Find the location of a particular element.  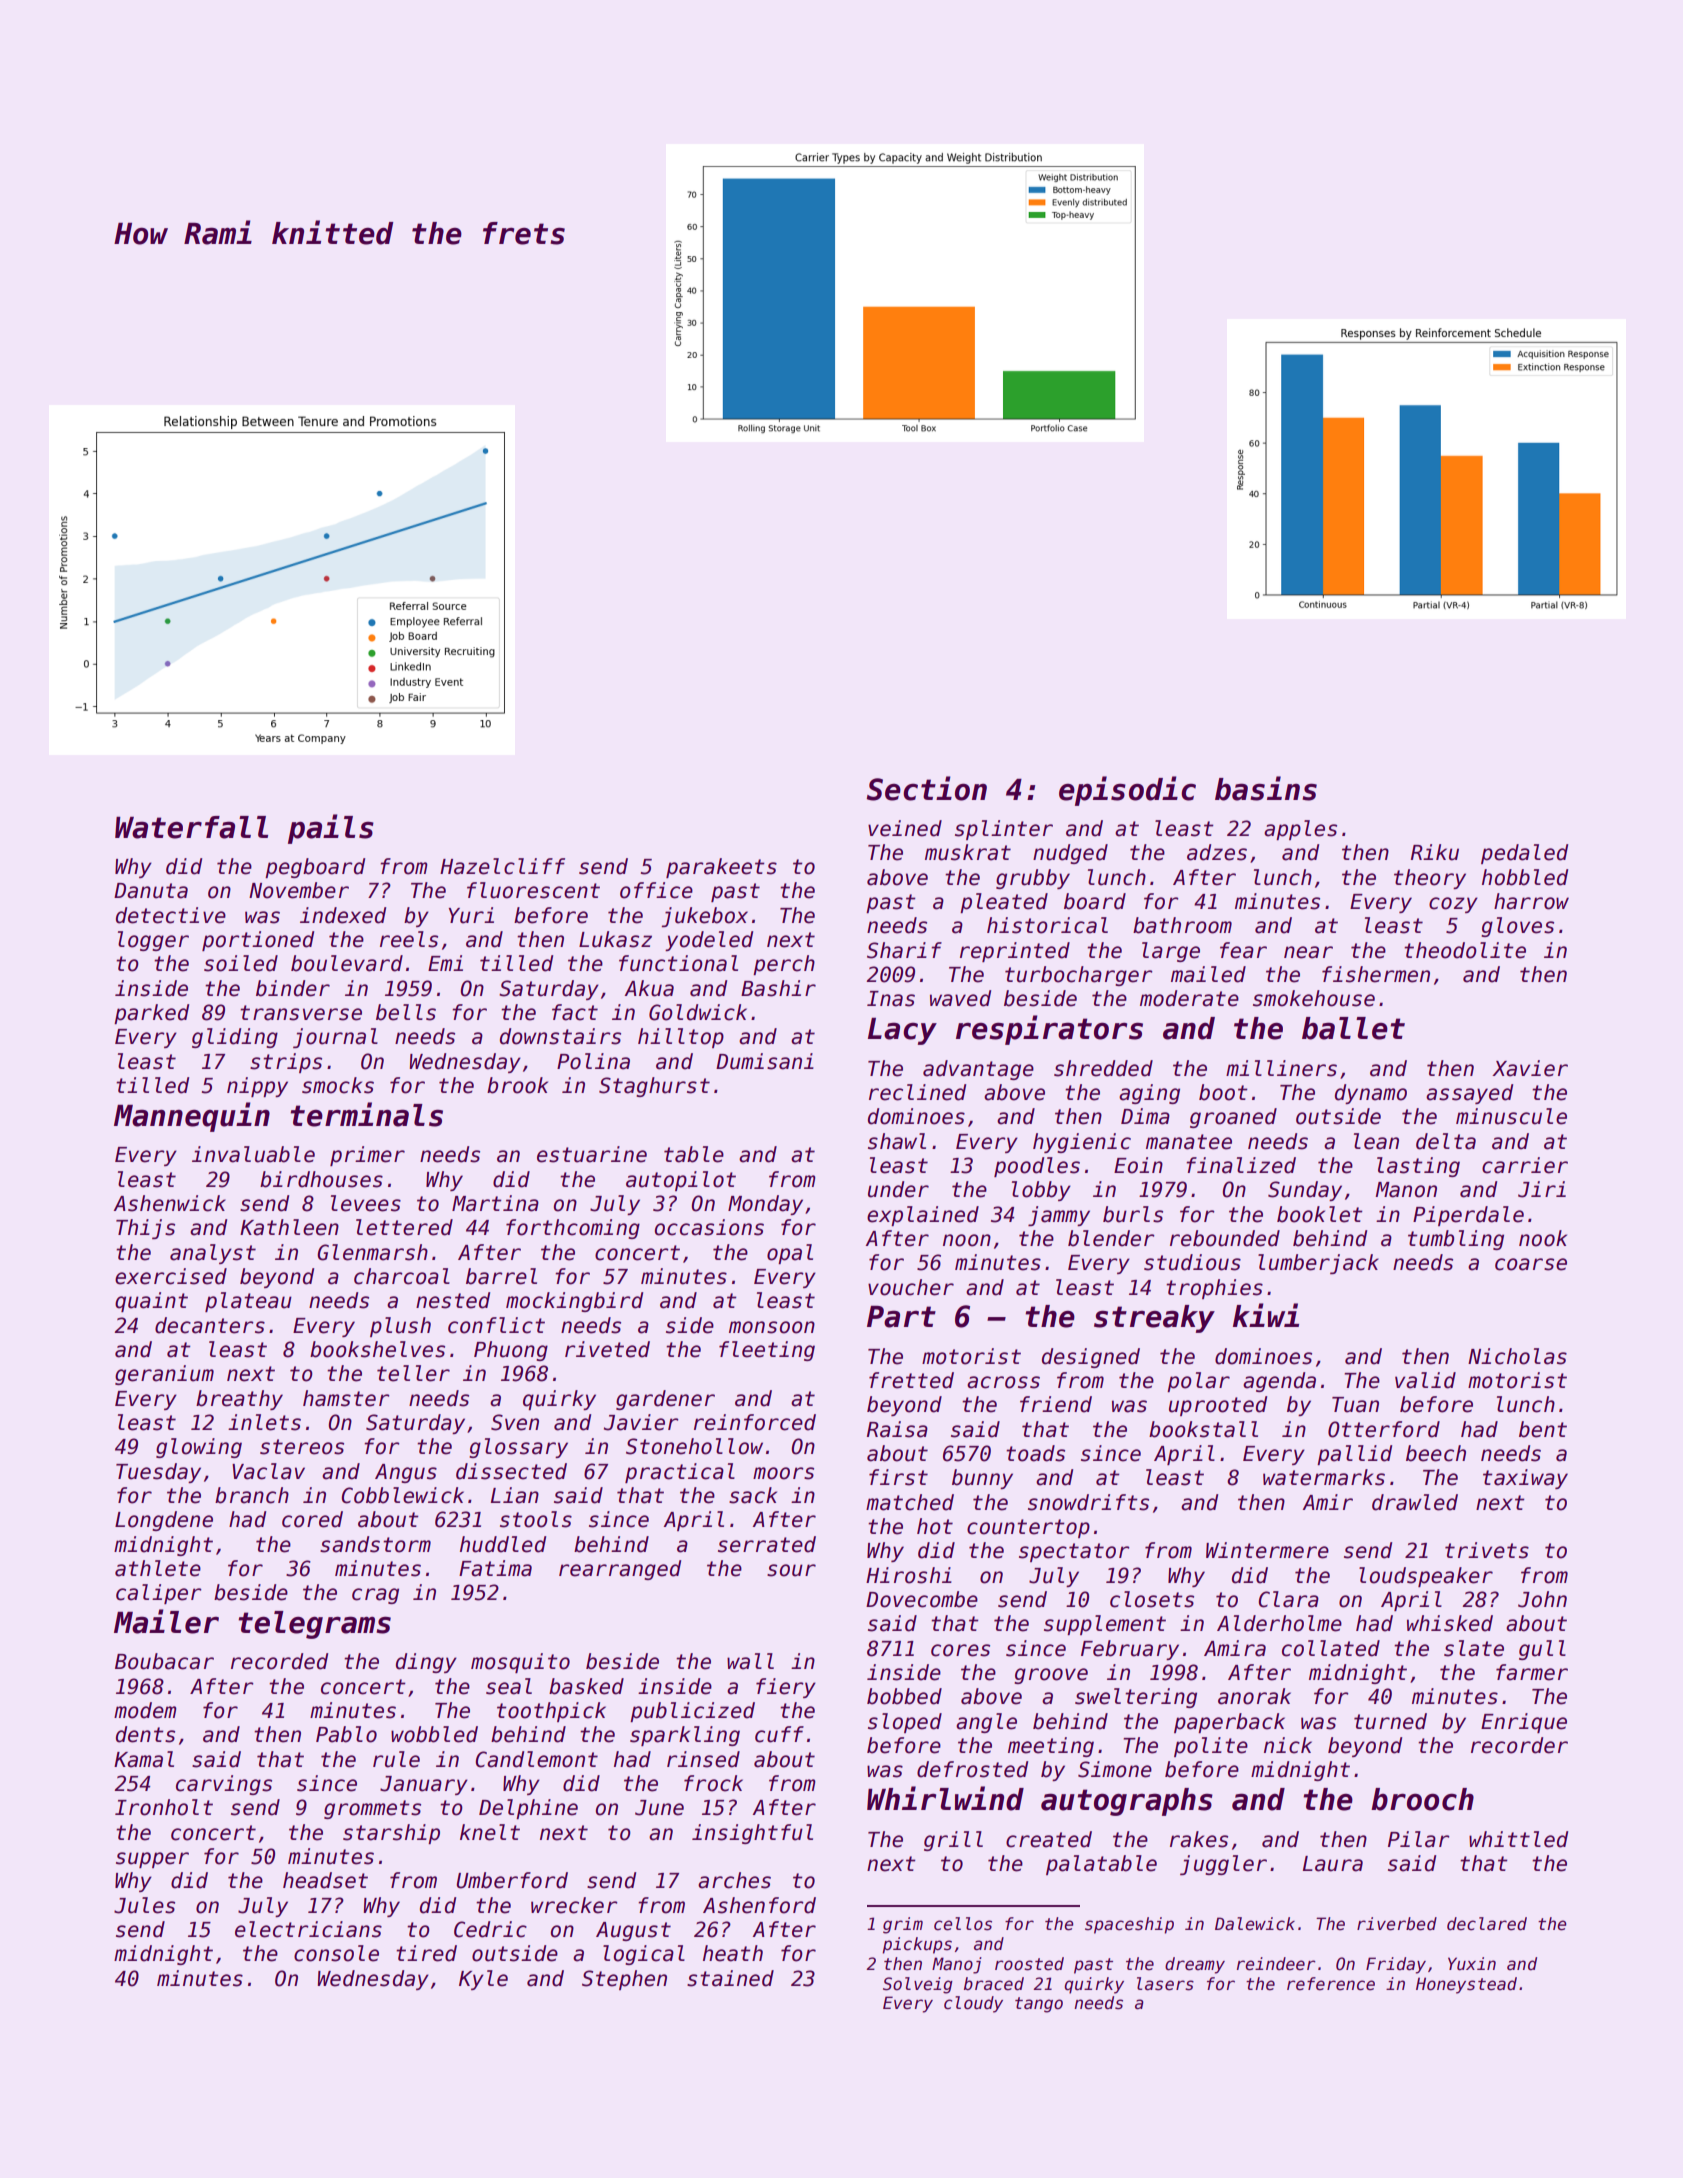

basins is located at coordinates (1266, 788).
